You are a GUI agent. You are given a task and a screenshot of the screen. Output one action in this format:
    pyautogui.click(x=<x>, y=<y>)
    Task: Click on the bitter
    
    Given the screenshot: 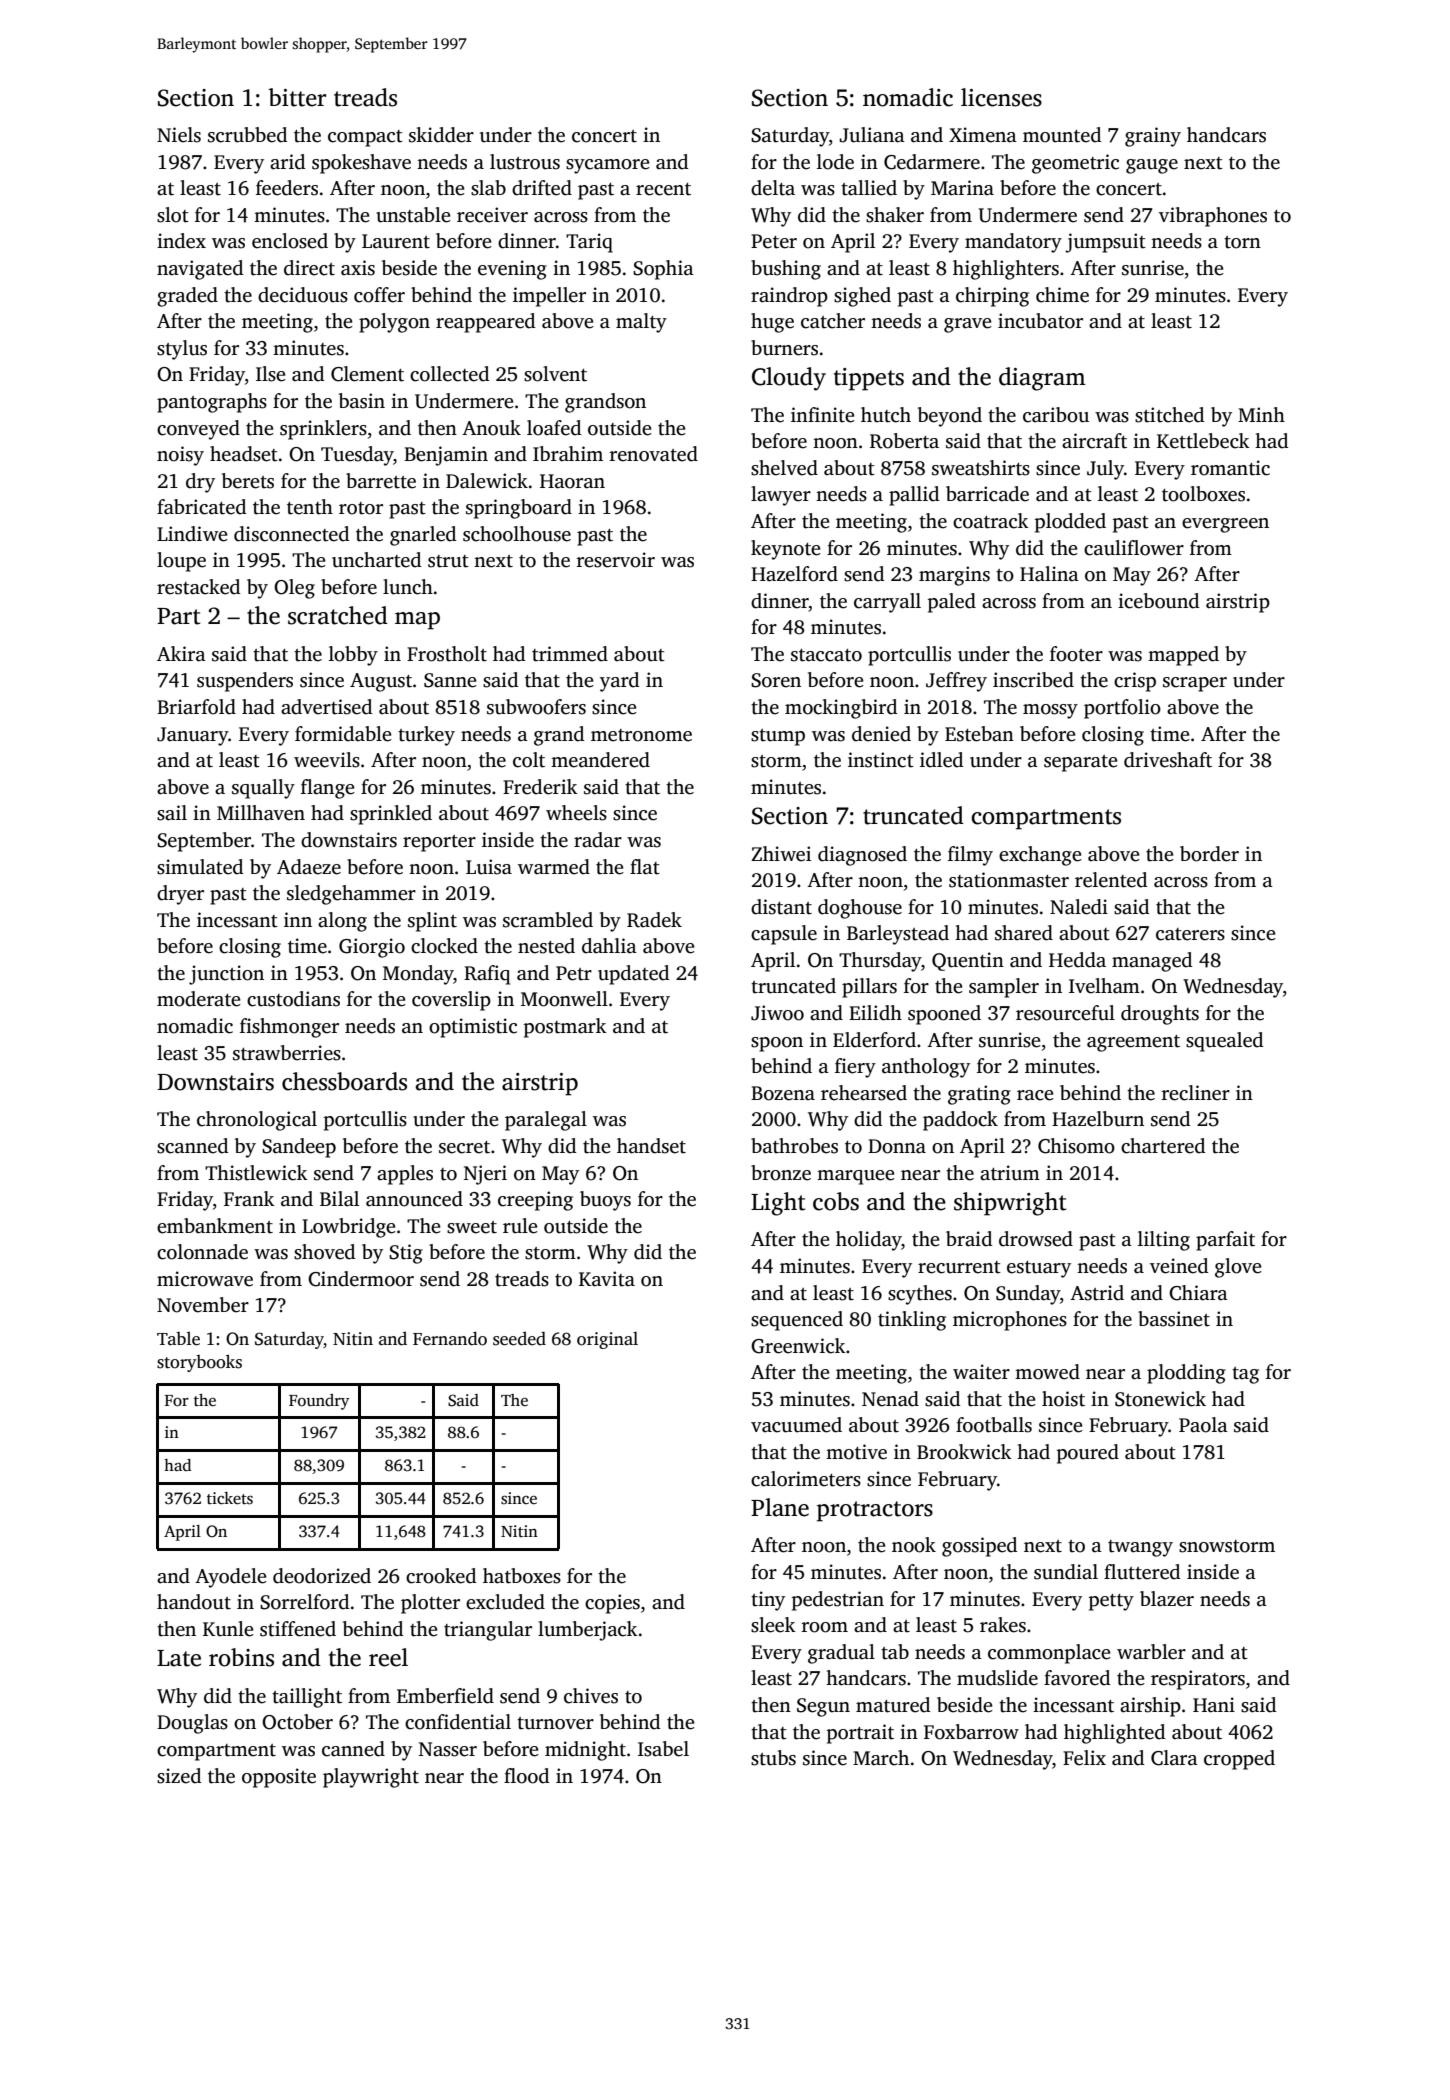 What is the action you would take?
    pyautogui.click(x=297, y=97)
